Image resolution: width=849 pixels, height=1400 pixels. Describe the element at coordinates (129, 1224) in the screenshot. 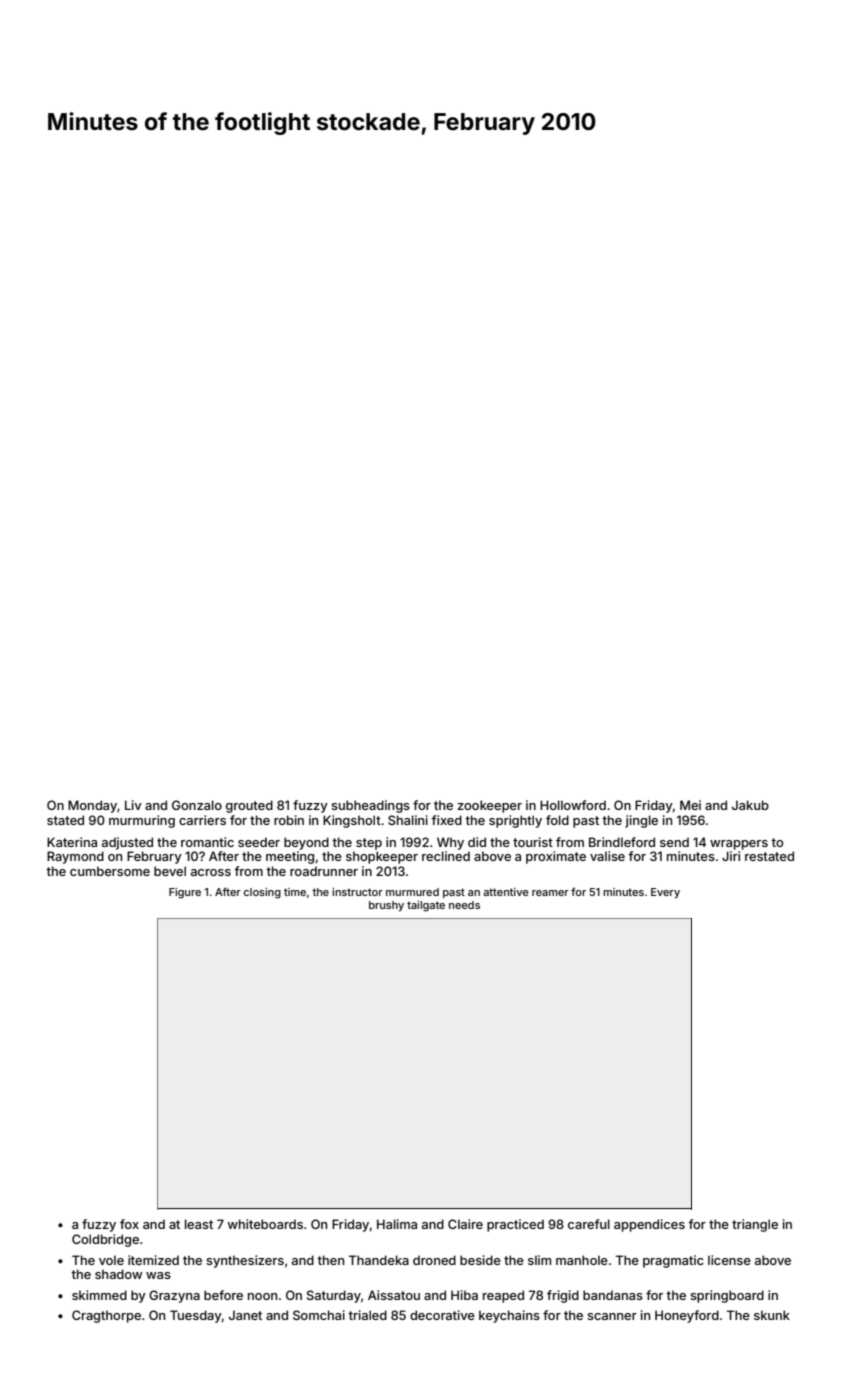

I see `fox` at that location.
